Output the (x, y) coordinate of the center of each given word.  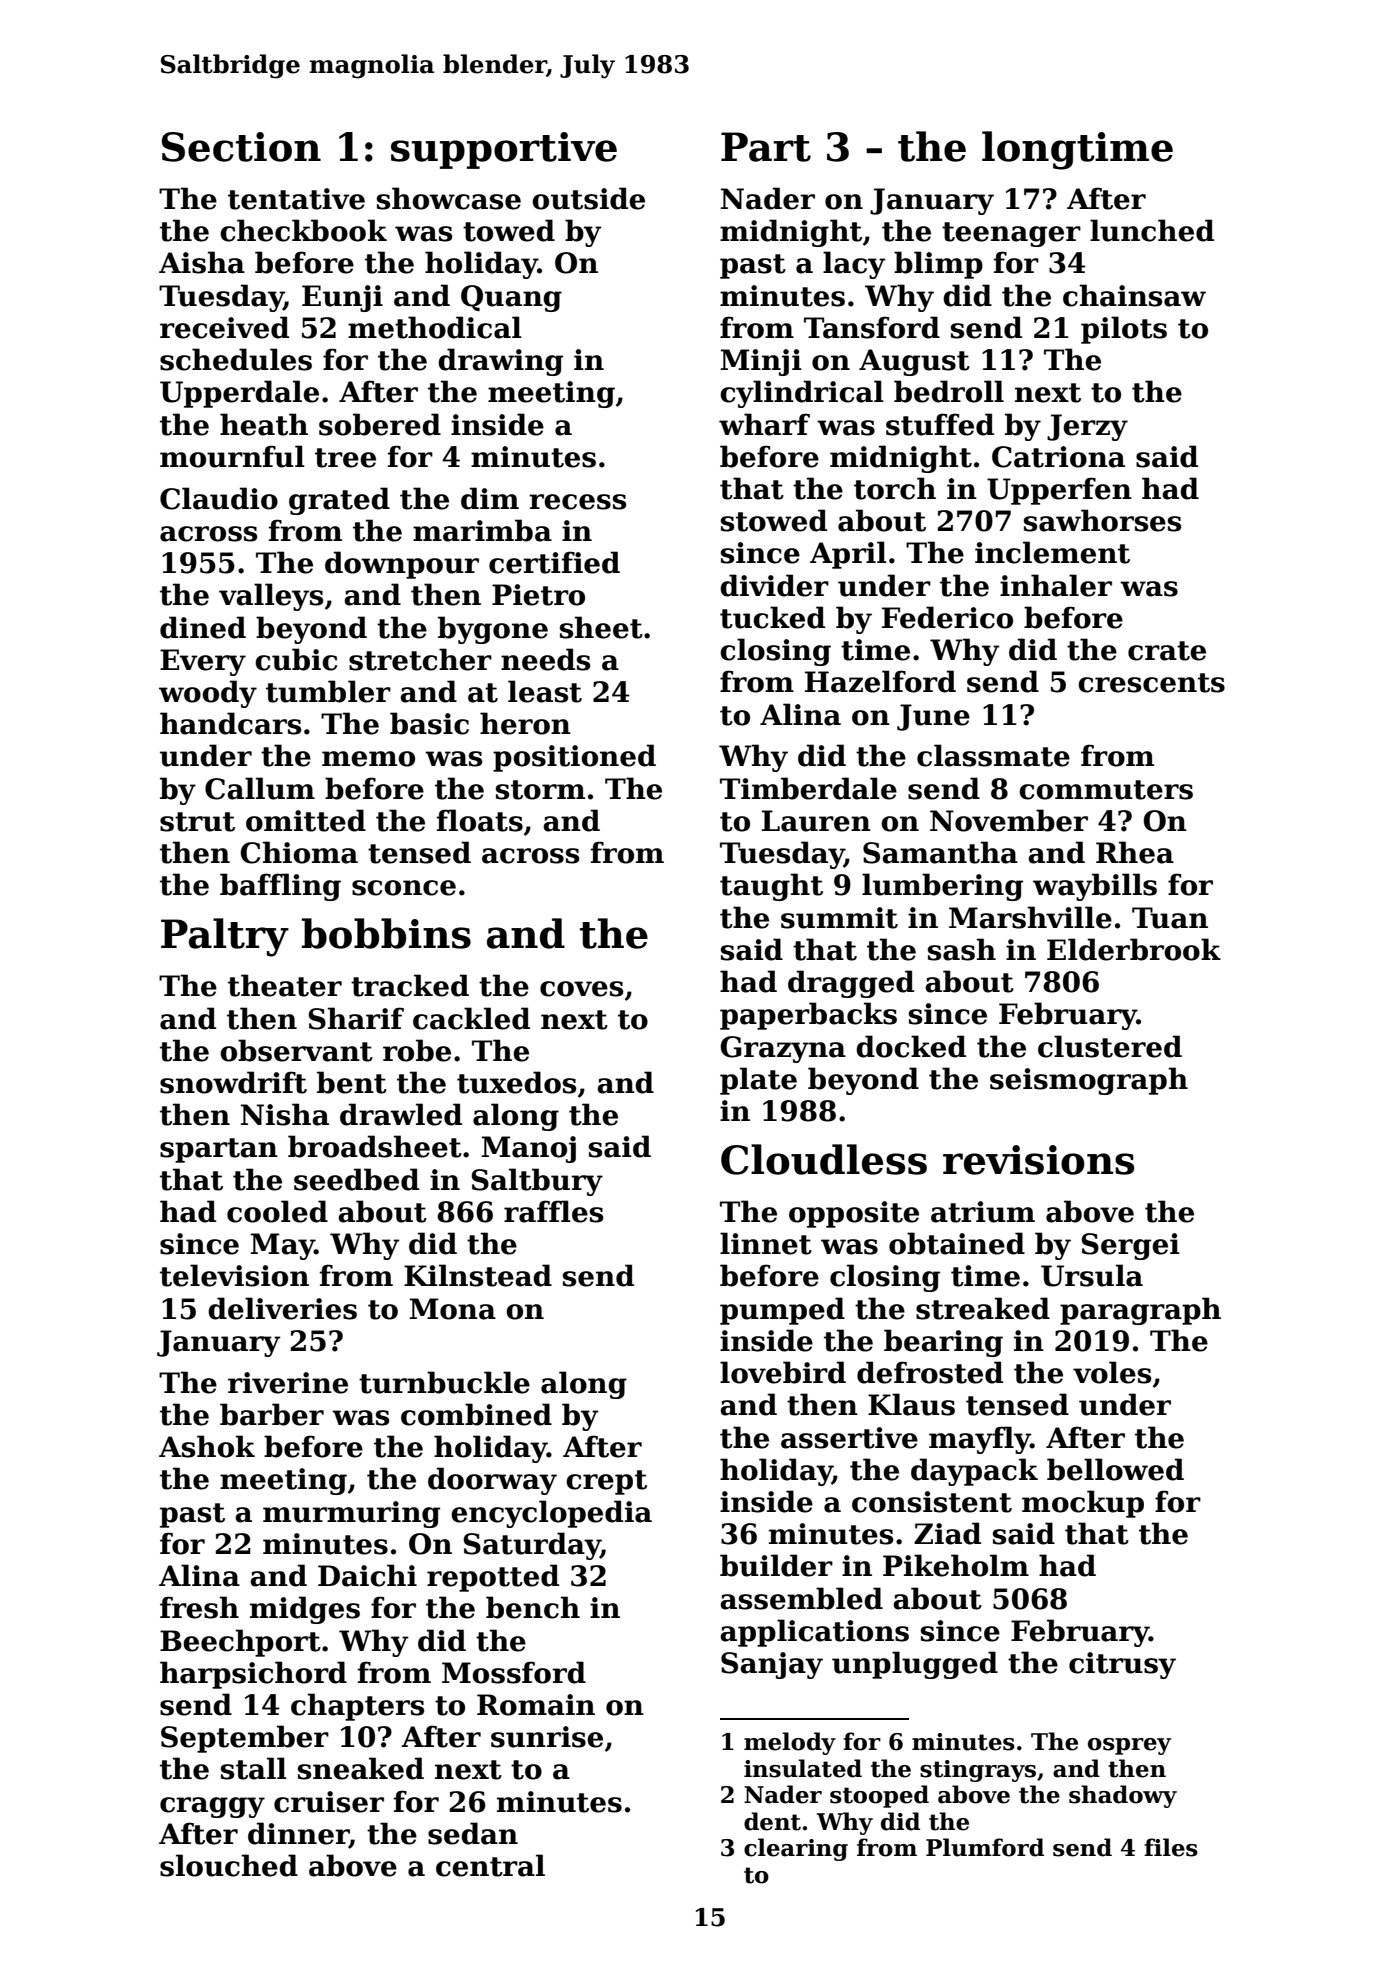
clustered (1110, 1046)
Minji (761, 362)
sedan (473, 1833)
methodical (435, 327)
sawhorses (1102, 520)
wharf (764, 424)
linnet (766, 1243)
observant (296, 1050)
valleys (271, 597)
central (490, 1865)
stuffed (940, 424)
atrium (983, 1212)
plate (758, 1081)
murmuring (351, 1514)
